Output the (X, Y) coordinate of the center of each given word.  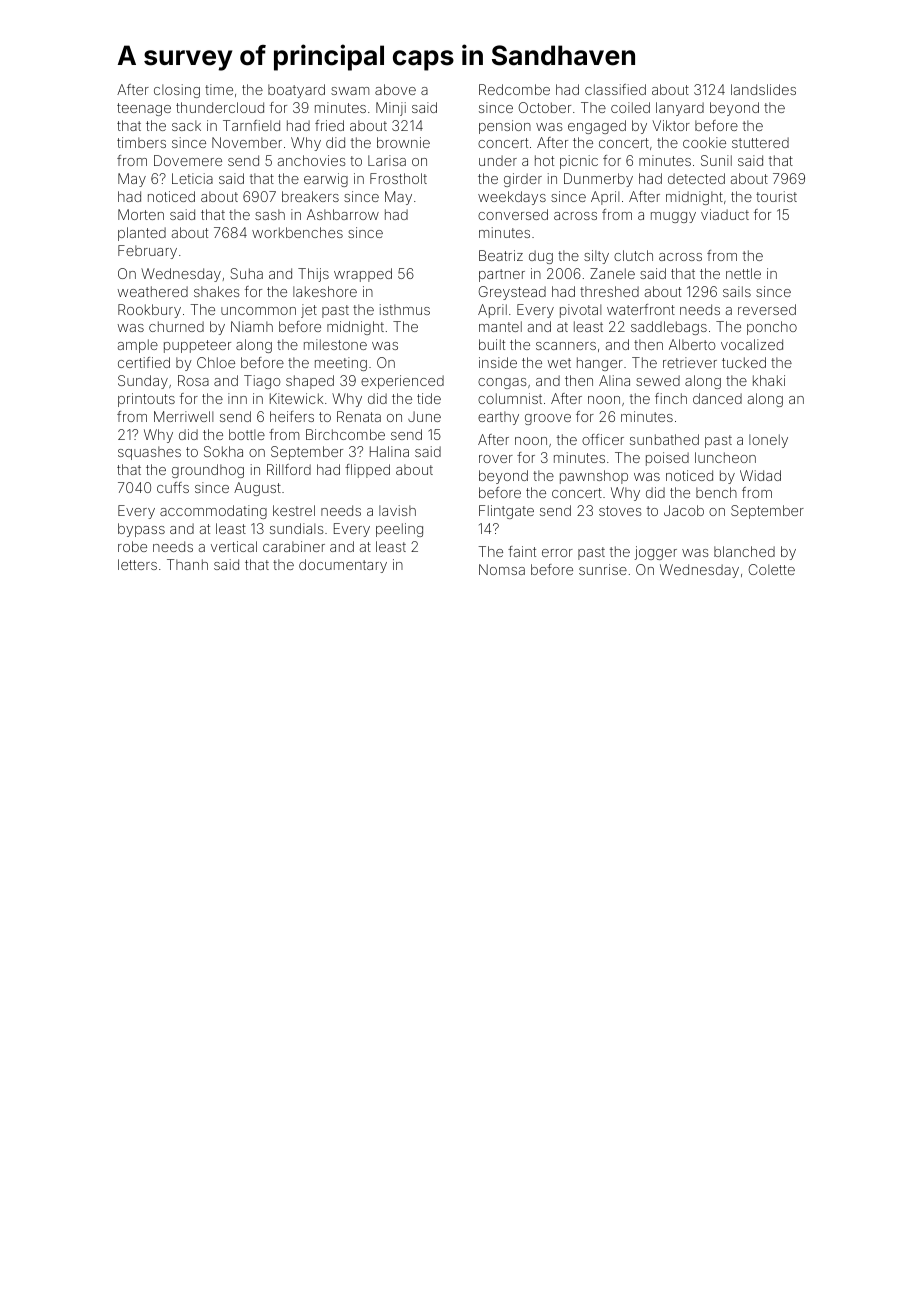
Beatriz (501, 255)
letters (137, 564)
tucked (744, 362)
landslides (763, 89)
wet (559, 363)
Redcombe (514, 89)
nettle (743, 273)
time (219, 89)
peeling (399, 530)
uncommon (258, 311)
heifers (292, 416)
